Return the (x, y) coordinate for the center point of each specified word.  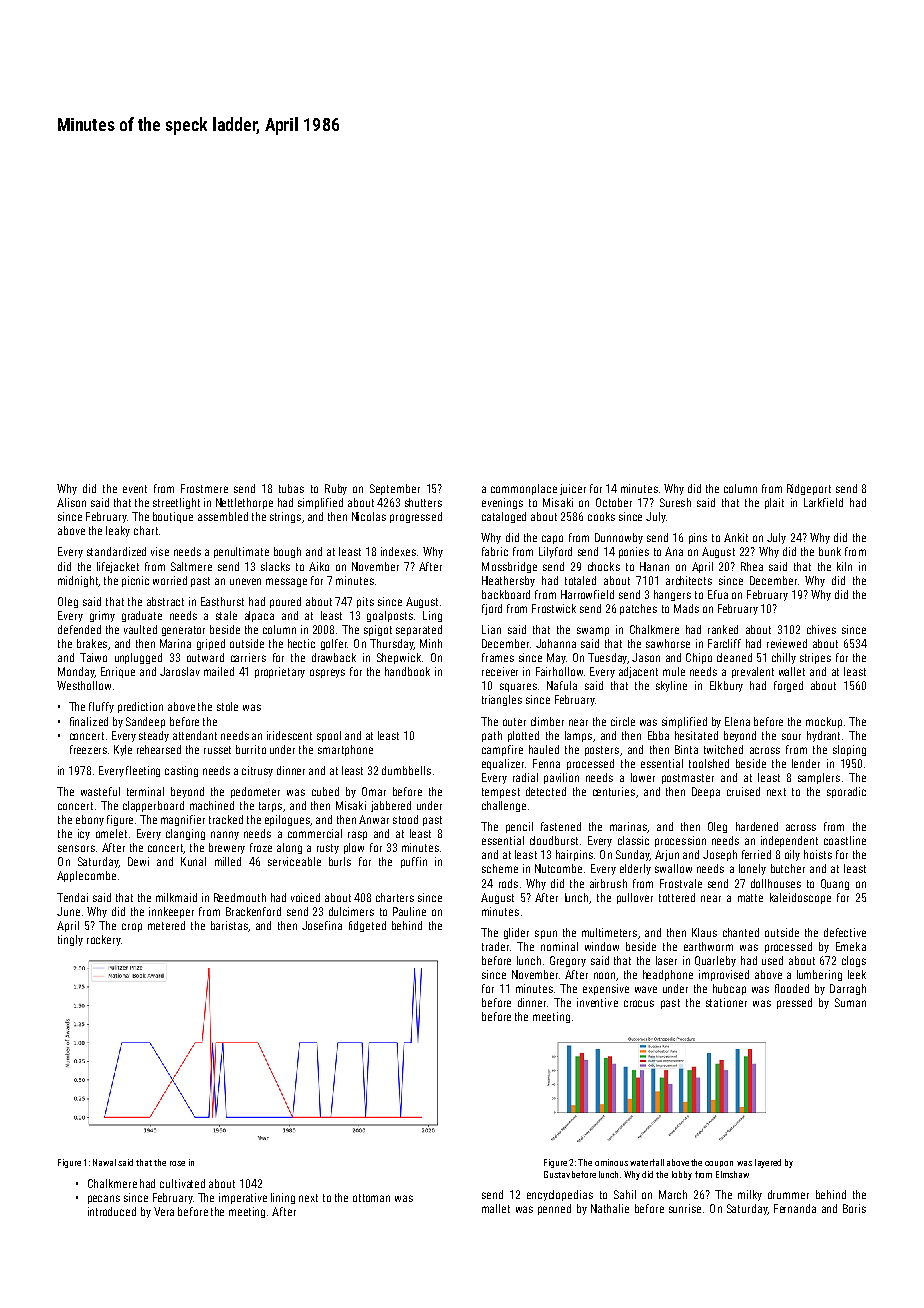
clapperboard (153, 806)
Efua (718, 594)
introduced (112, 1211)
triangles (502, 700)
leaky (118, 531)
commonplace (524, 489)
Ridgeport (809, 489)
